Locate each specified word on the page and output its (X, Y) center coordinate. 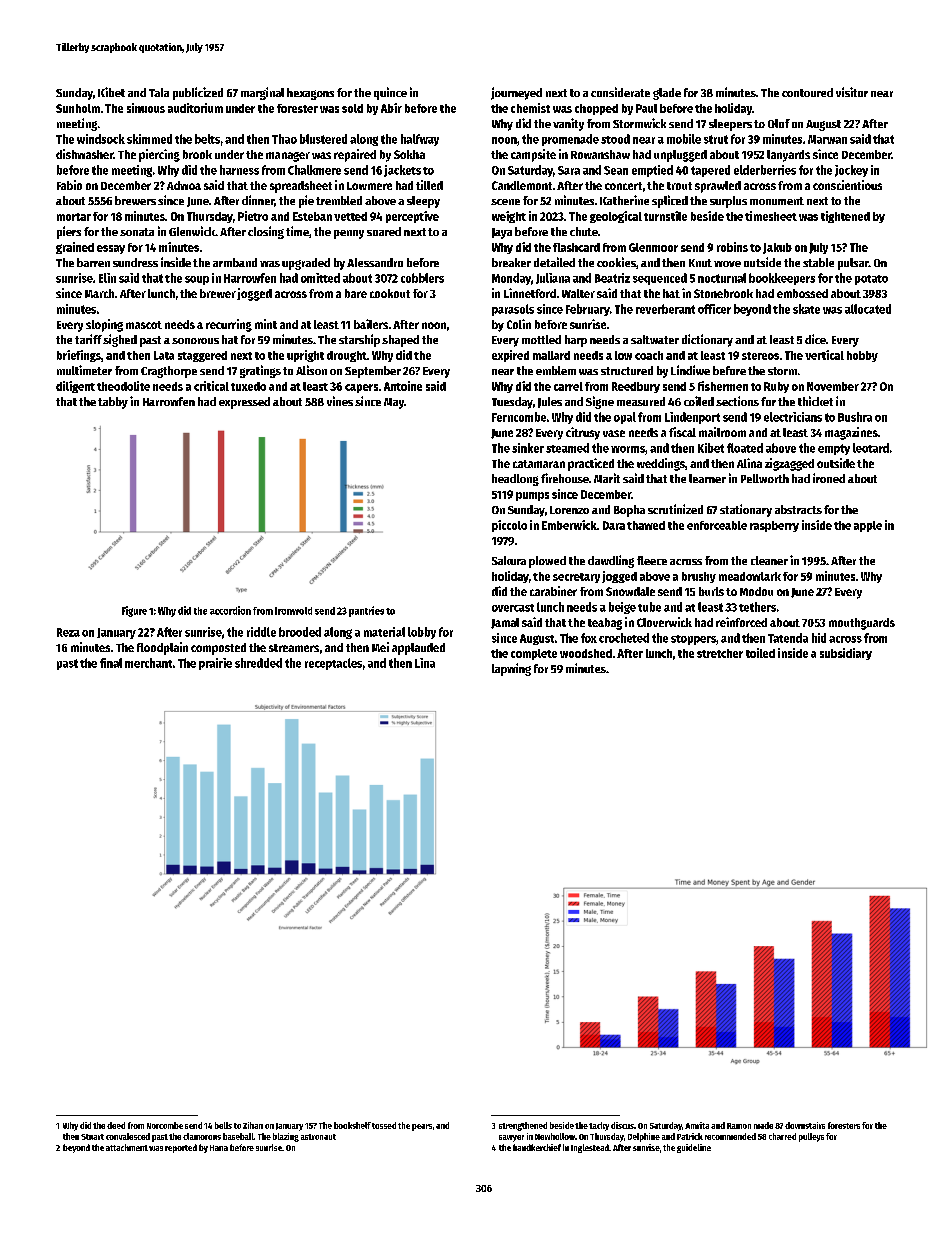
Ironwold (293, 611)
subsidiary (846, 654)
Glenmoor (653, 247)
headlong (515, 480)
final (111, 663)
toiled (760, 653)
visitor (852, 92)
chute (584, 231)
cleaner (769, 560)
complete (534, 654)
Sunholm (78, 108)
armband (235, 262)
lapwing (511, 669)
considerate (620, 92)
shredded (258, 663)
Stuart (92, 1137)
